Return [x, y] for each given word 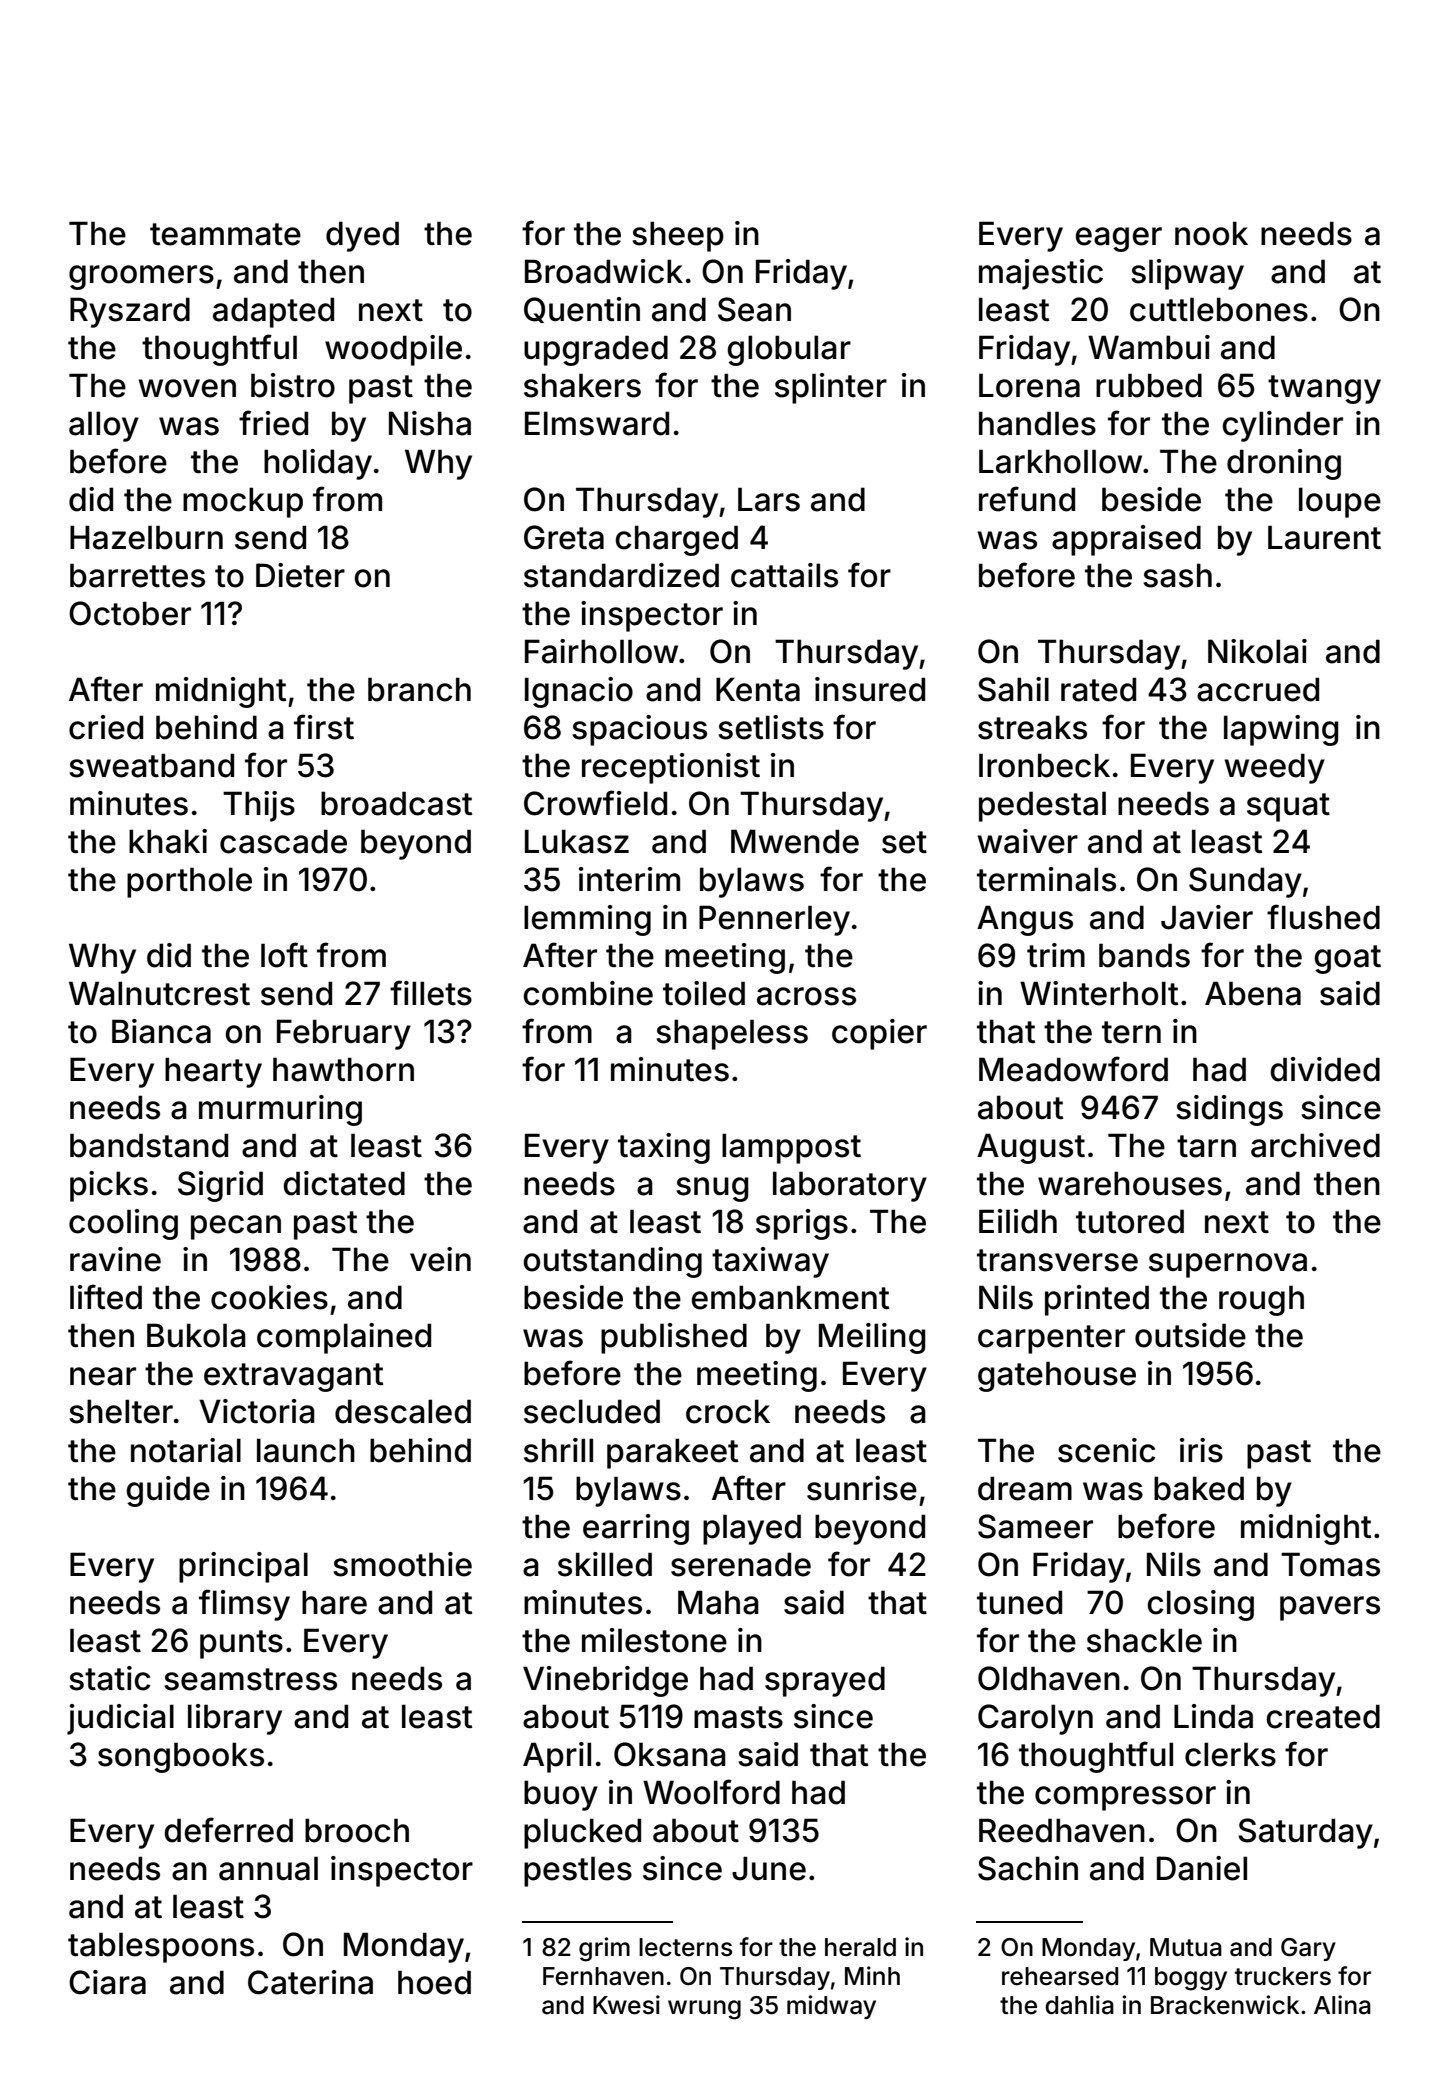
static [110, 1678]
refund [1027, 499]
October [130, 613]
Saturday [1305, 1833]
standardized [621, 575]
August [1031, 1148]
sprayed [825, 1681]
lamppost [791, 1148]
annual [268, 1868]
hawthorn [343, 1069]
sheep [678, 236]
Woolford [711, 1792]
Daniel [1202, 1868]
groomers [141, 277]
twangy [1324, 389]
